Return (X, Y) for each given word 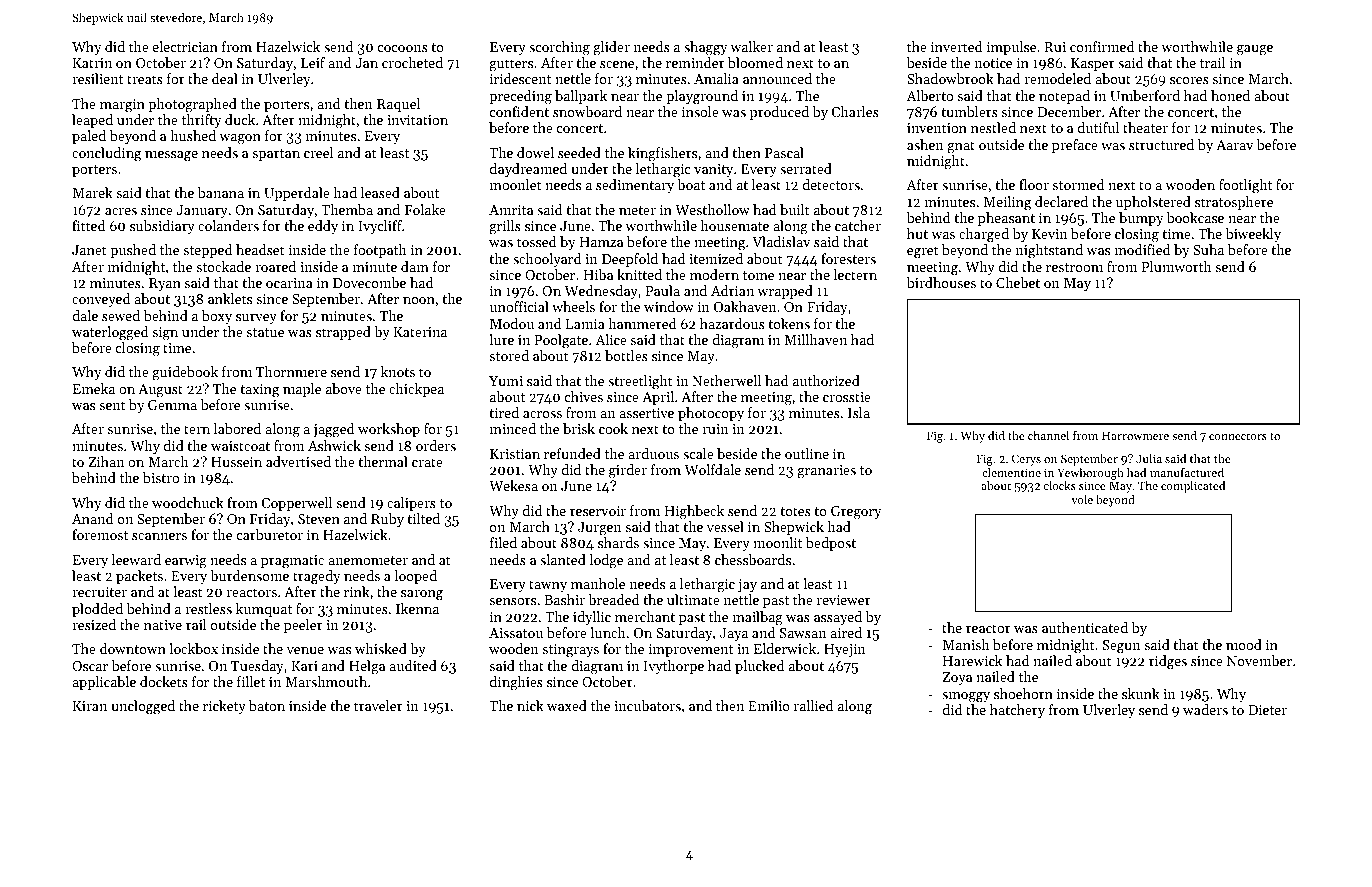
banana (221, 192)
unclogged (143, 707)
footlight (1245, 186)
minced (513, 428)
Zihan (106, 461)
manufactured (1187, 472)
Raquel (398, 105)
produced (779, 113)
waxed (567, 705)
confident (519, 111)
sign (165, 334)
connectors (1238, 436)
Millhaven (815, 339)
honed (1230, 95)
